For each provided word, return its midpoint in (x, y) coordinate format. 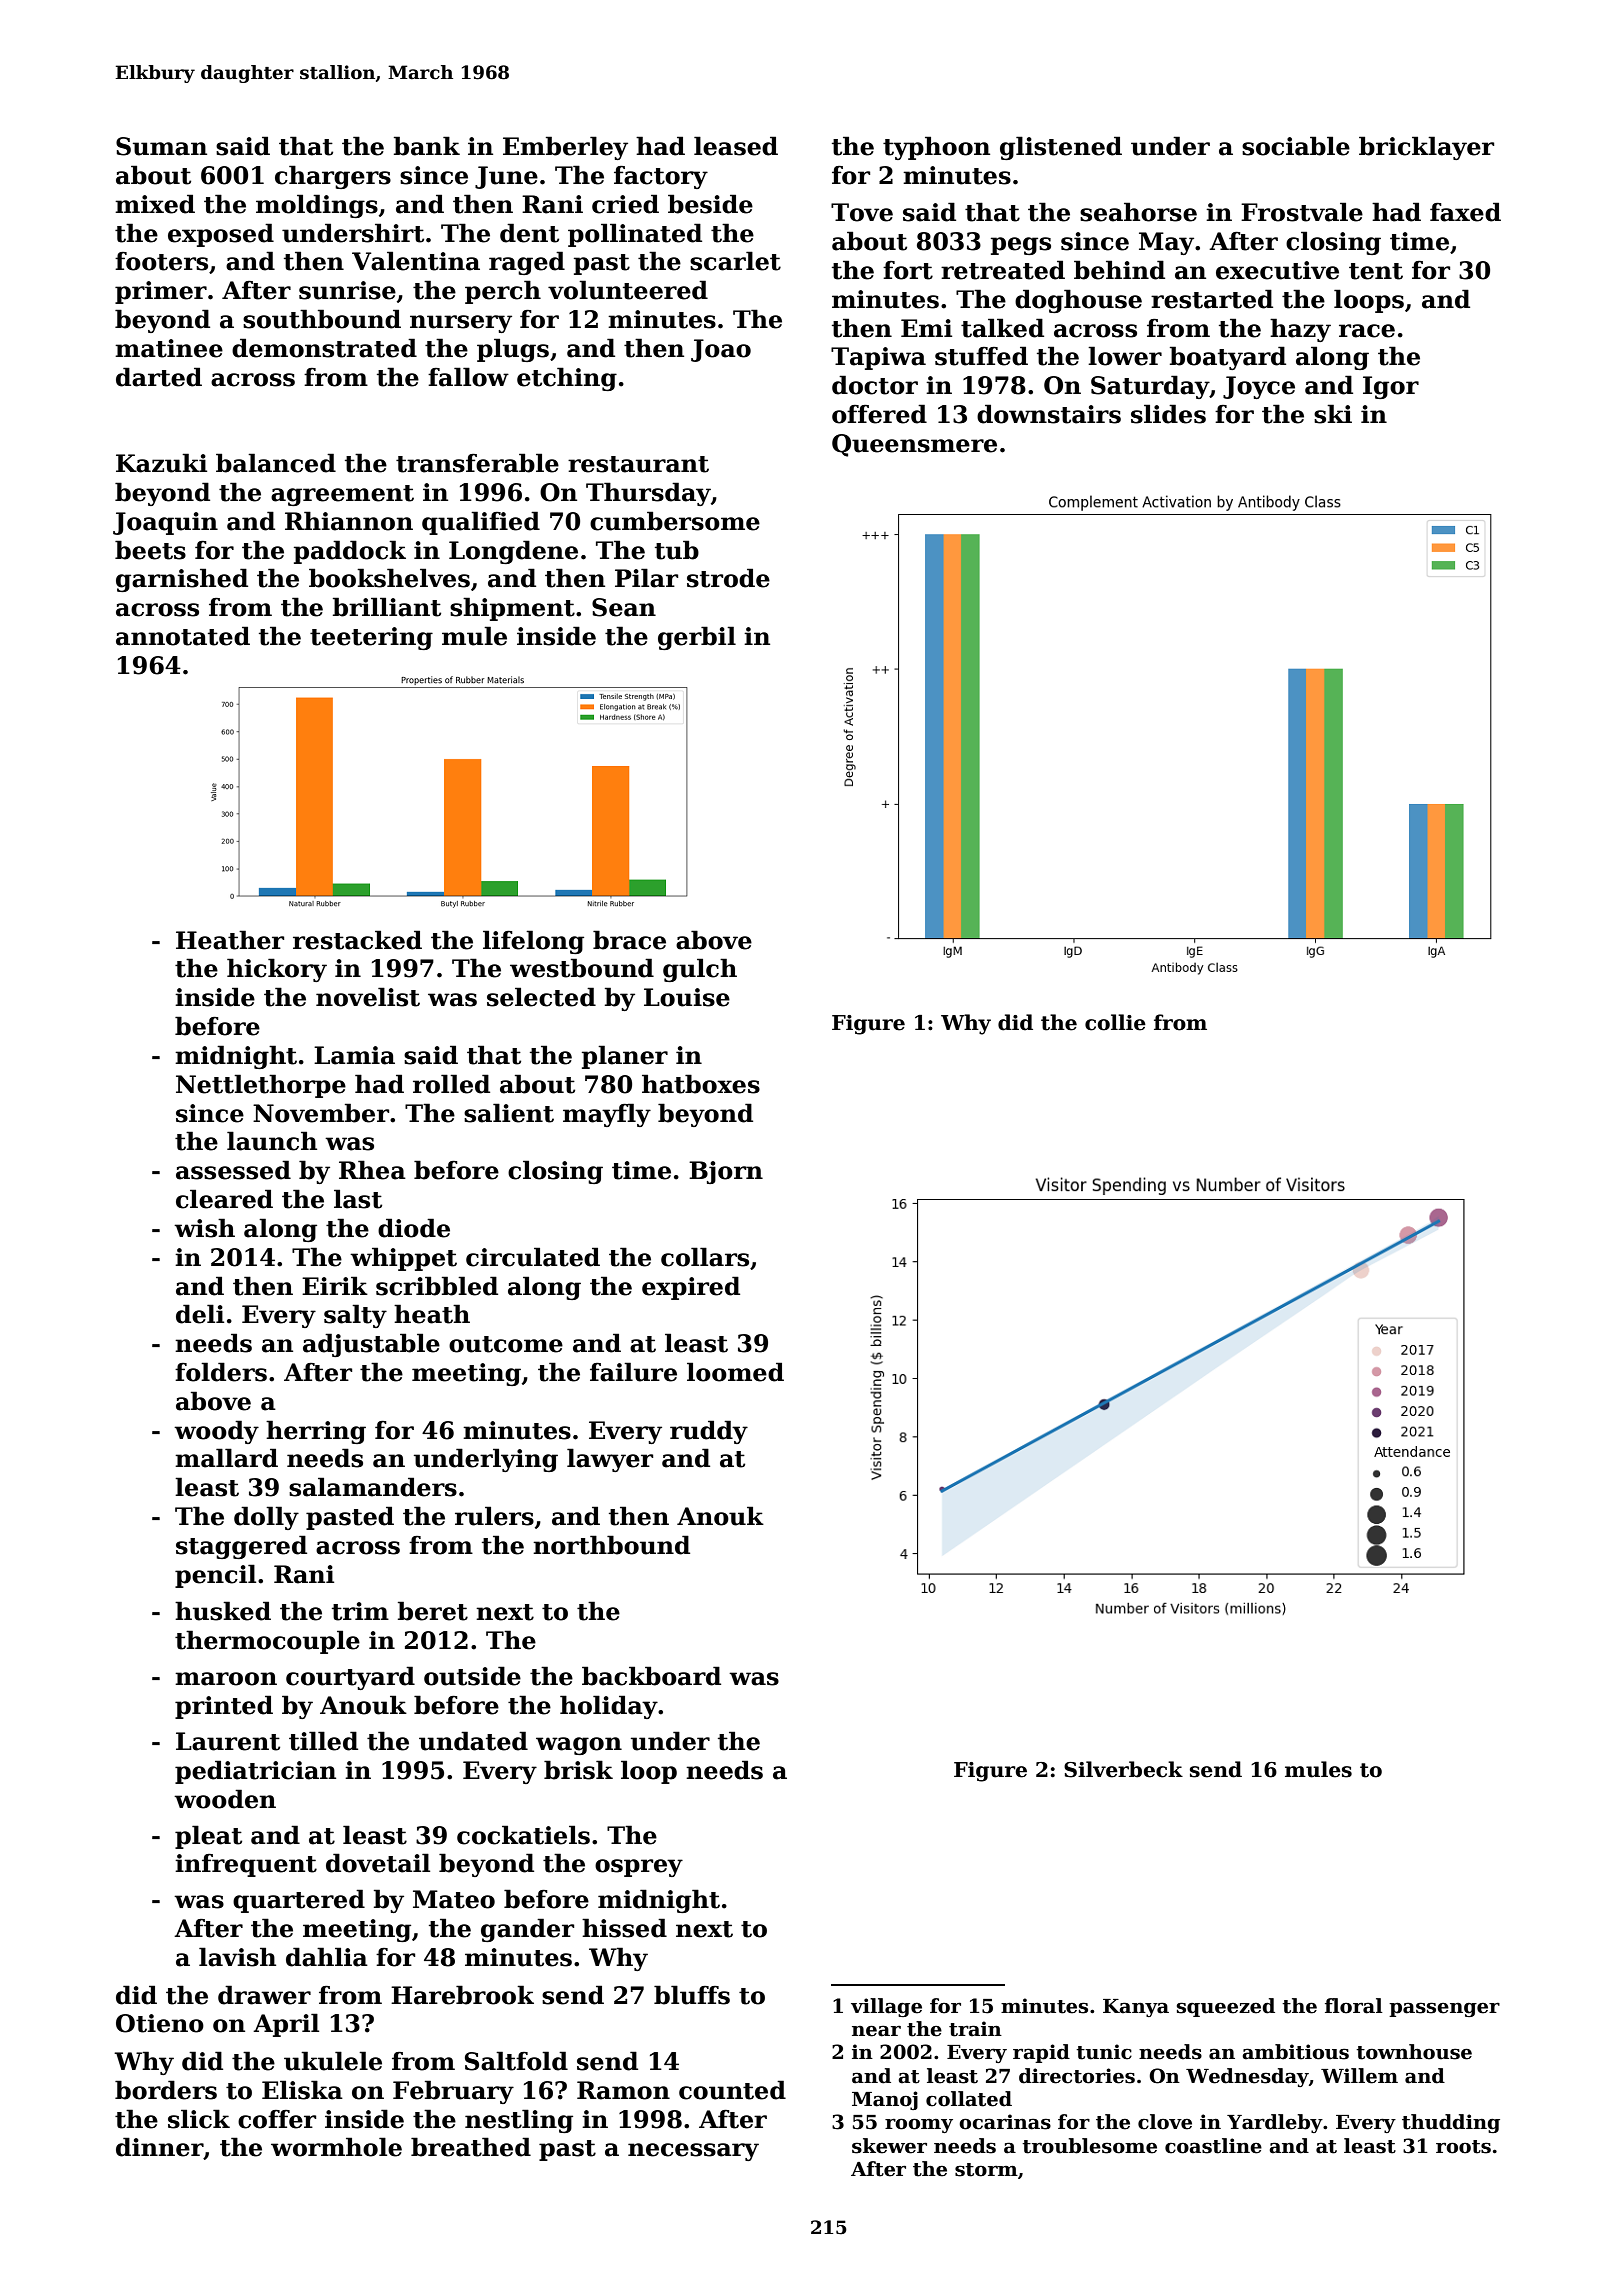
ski (1333, 414)
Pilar (646, 578)
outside (472, 1676)
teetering (371, 638)
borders (166, 2090)
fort (908, 270)
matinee (169, 348)
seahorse (1138, 212)
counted (732, 2090)
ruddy (709, 1432)
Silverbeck (1123, 1769)
